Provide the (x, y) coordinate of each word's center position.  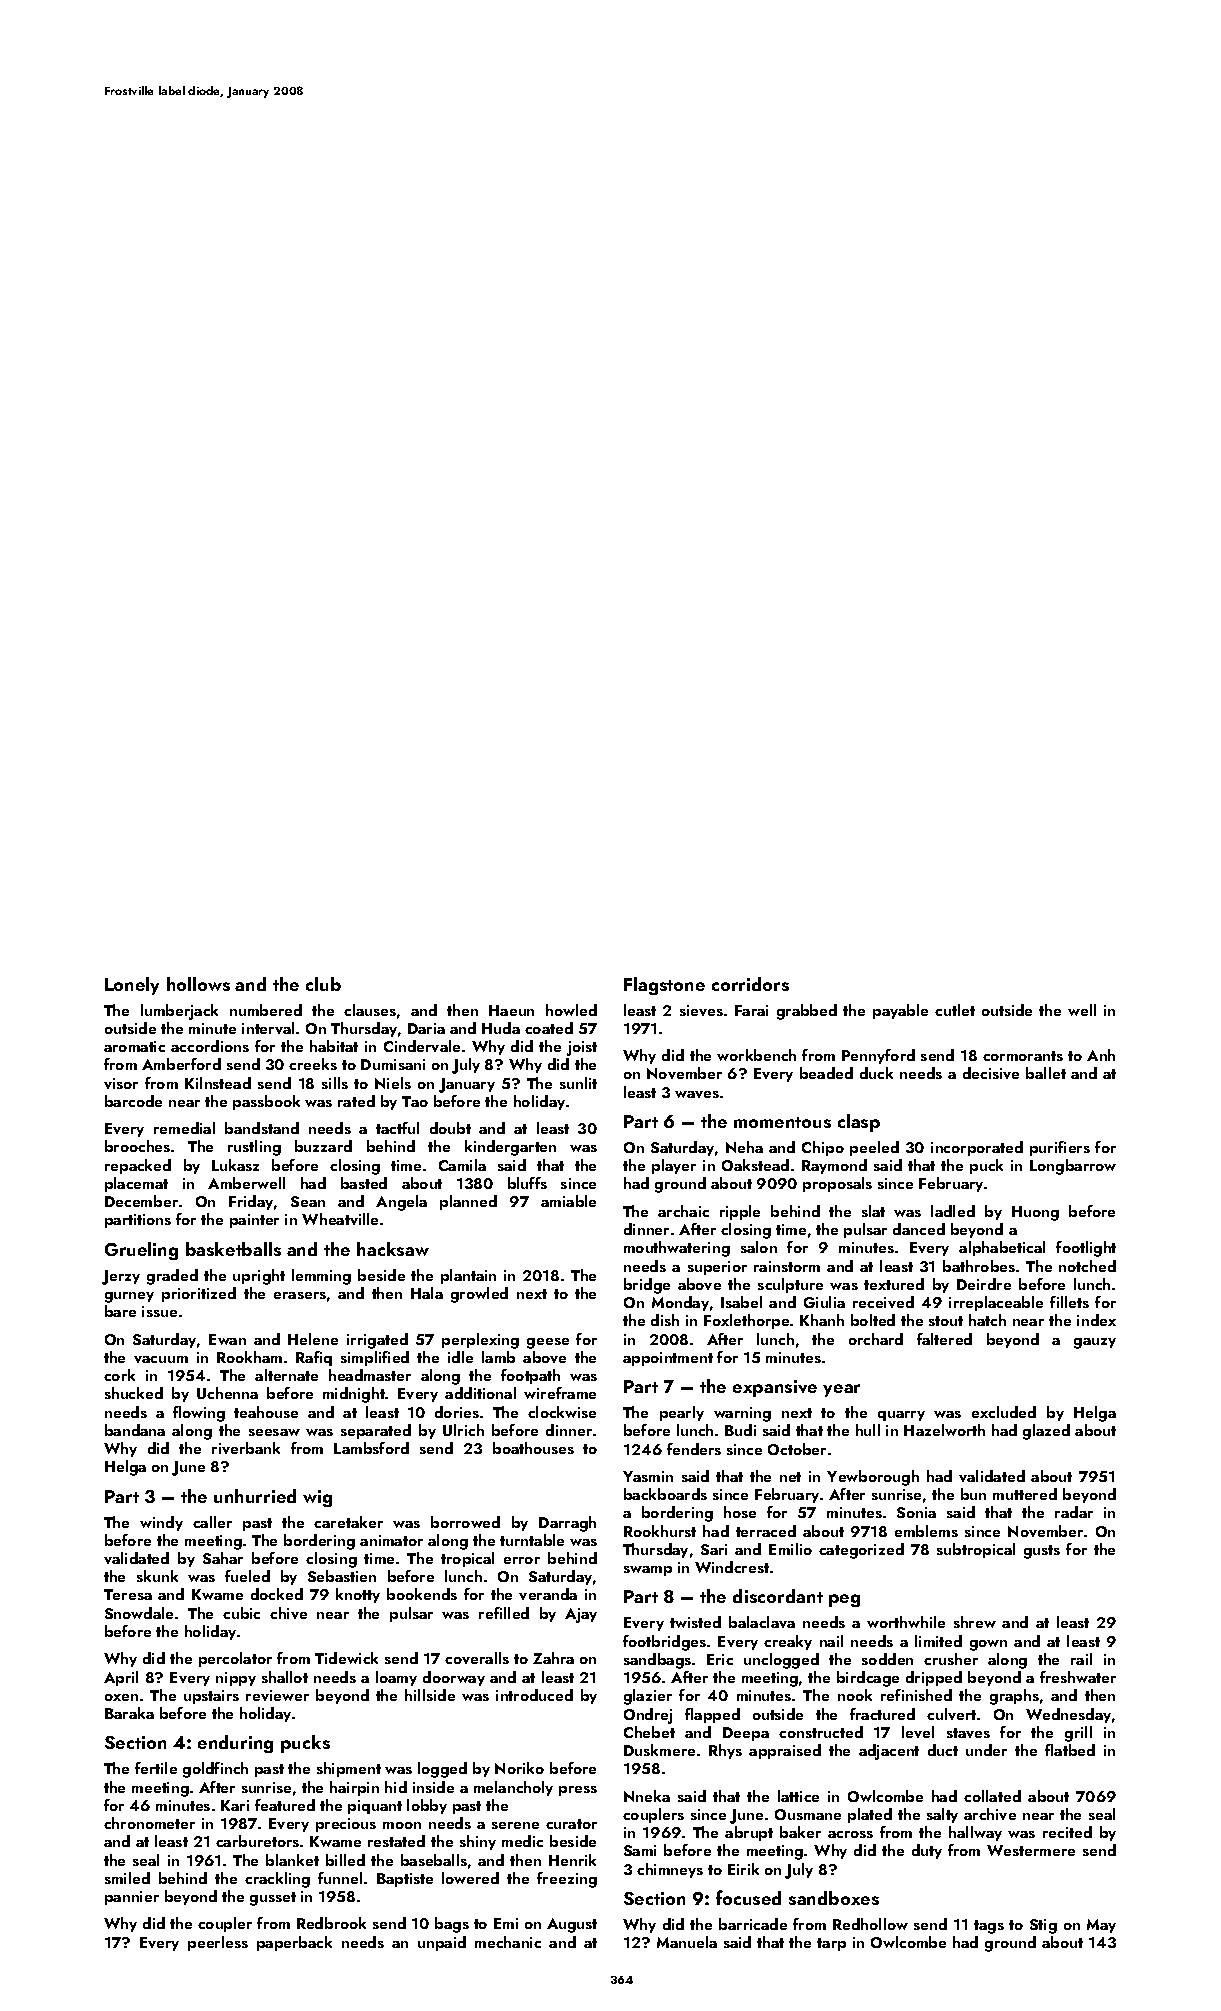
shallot (285, 1677)
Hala (427, 1293)
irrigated (377, 1341)
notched (1087, 1266)
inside (433, 1787)
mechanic (508, 1942)
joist (582, 1048)
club (323, 984)
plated (870, 1815)
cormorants (1023, 1056)
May (1101, 1926)
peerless (218, 1943)
